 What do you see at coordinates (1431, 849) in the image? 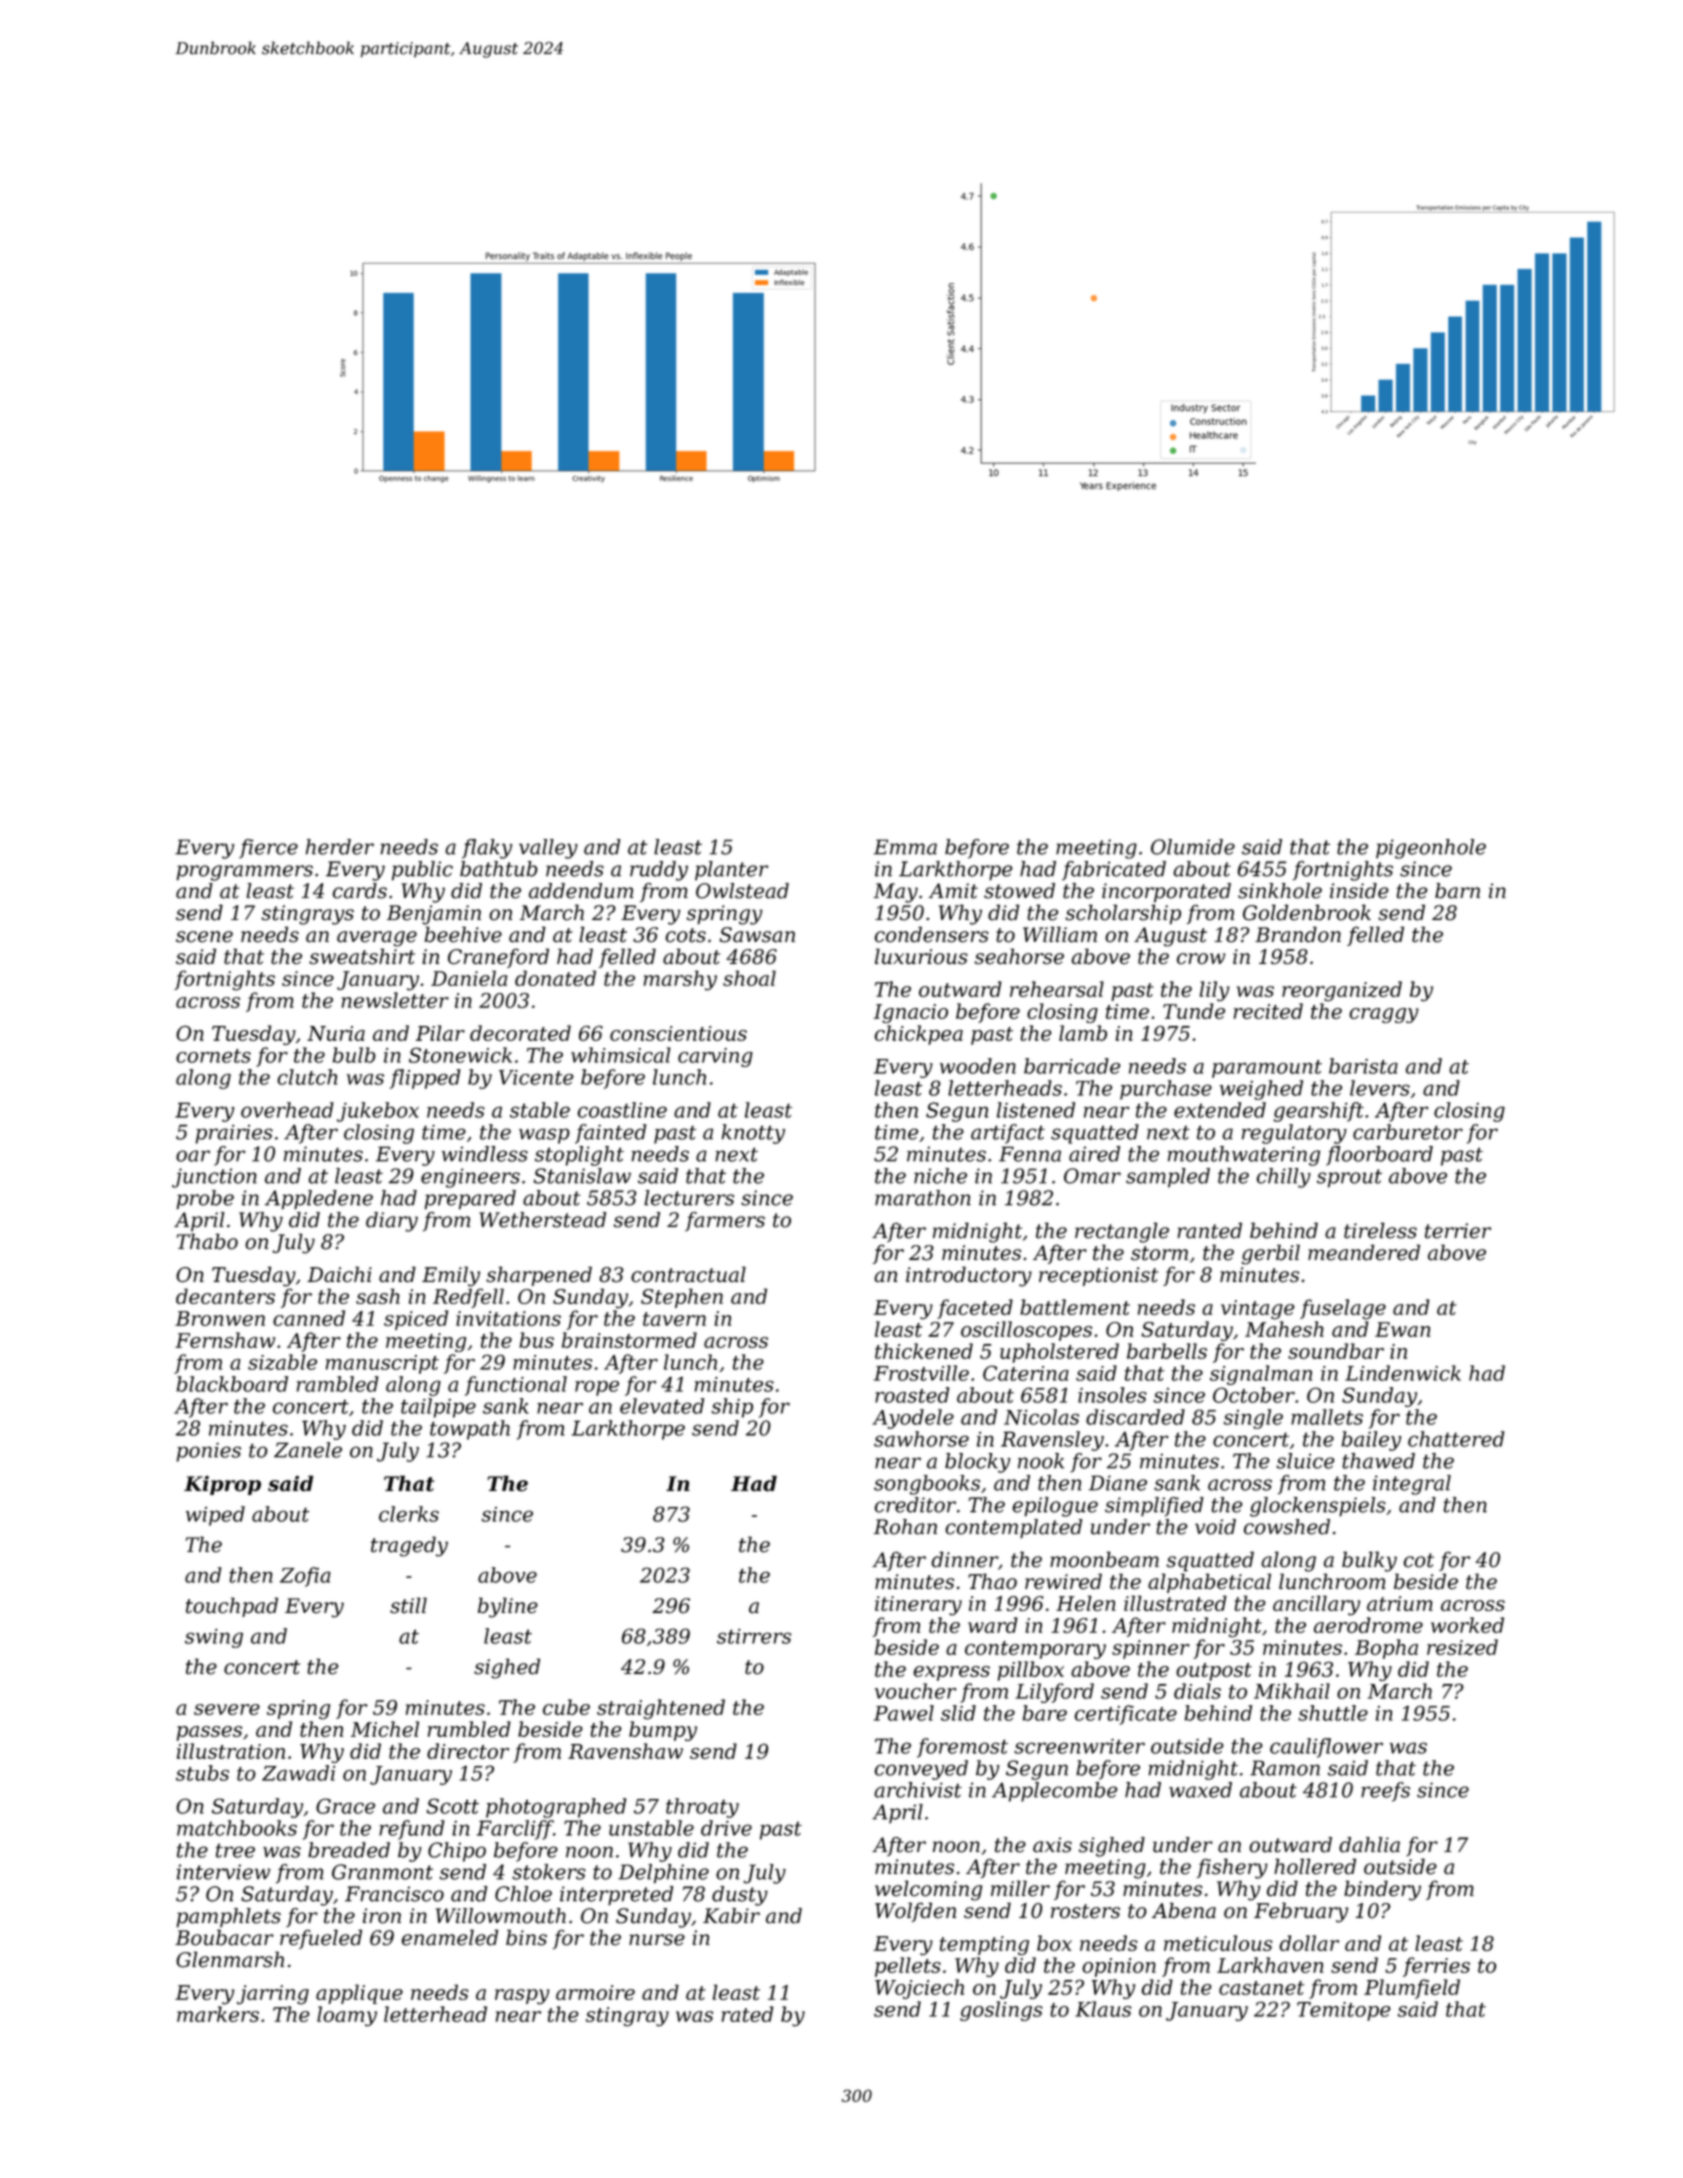
I see `pigeonhole` at bounding box center [1431, 849].
